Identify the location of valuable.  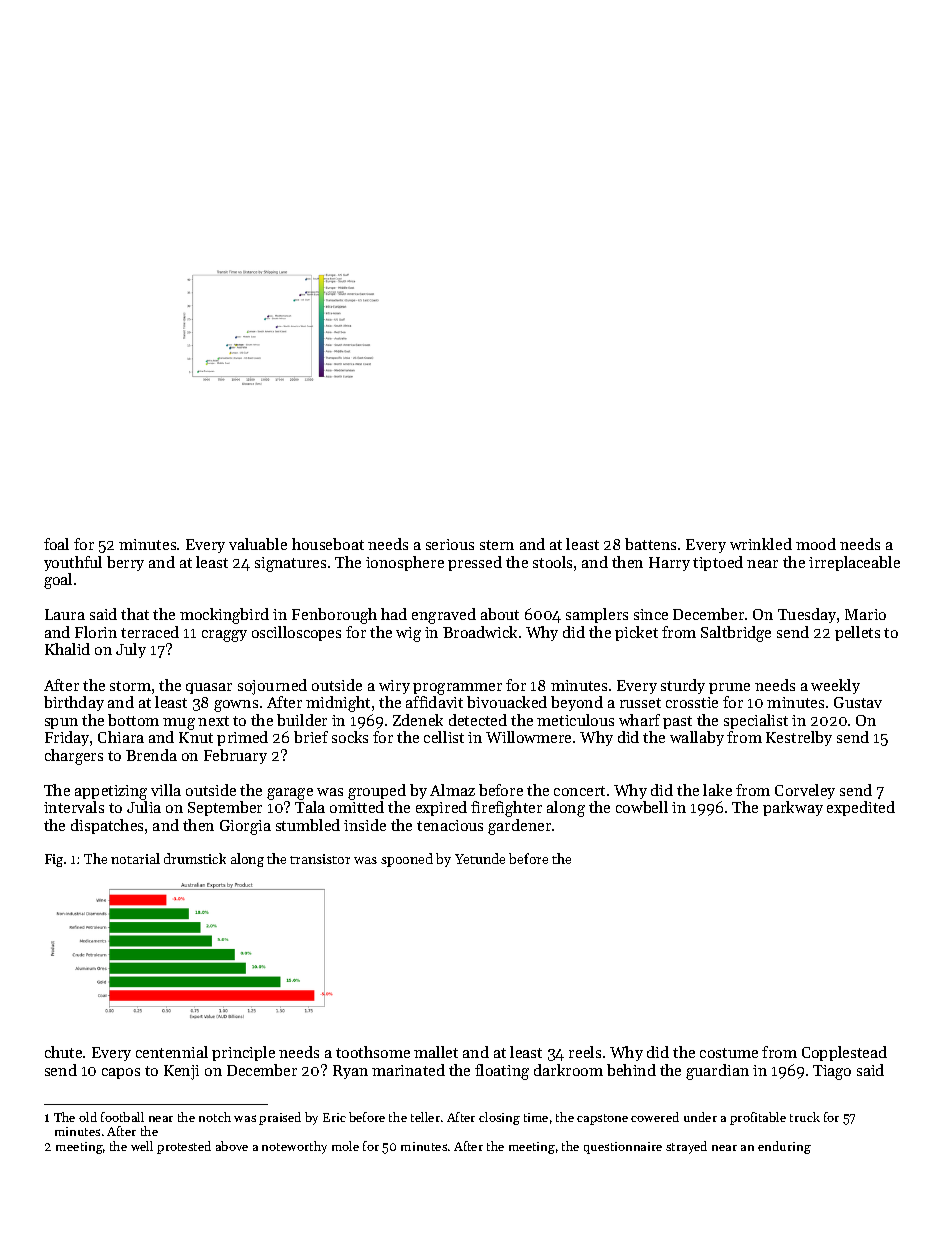
(258, 544).
